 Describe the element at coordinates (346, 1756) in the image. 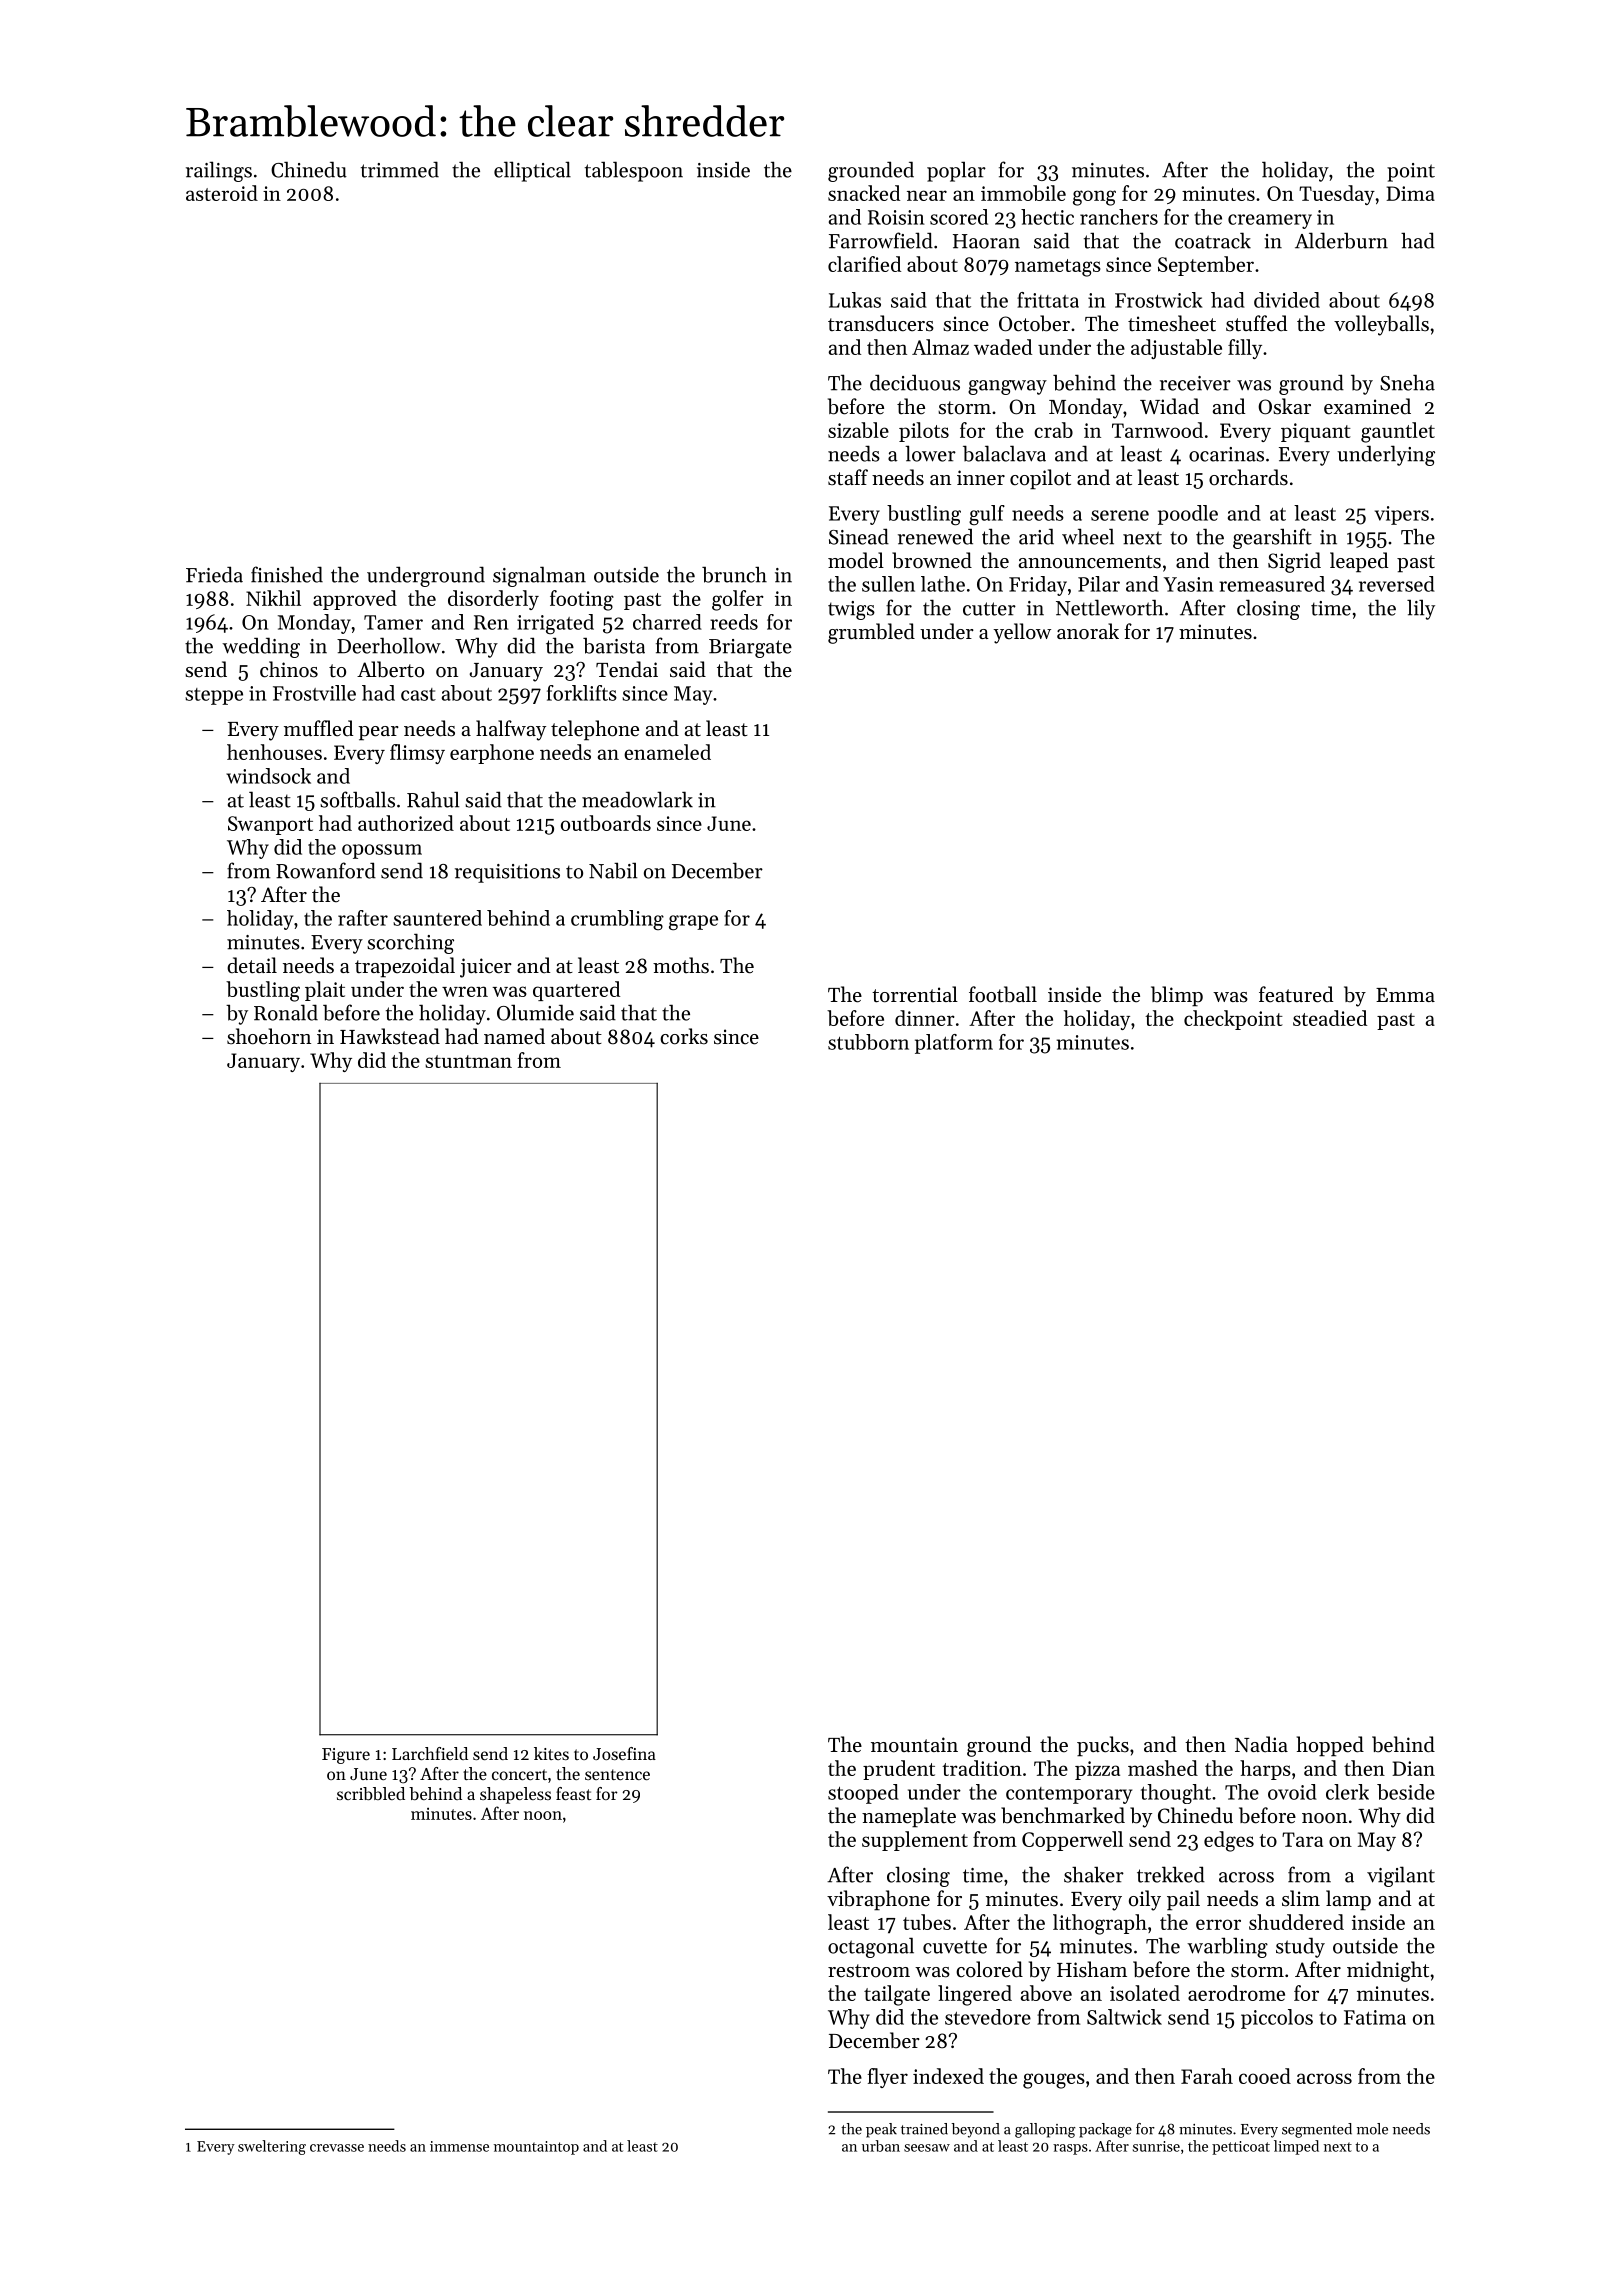

I see `Figure` at that location.
